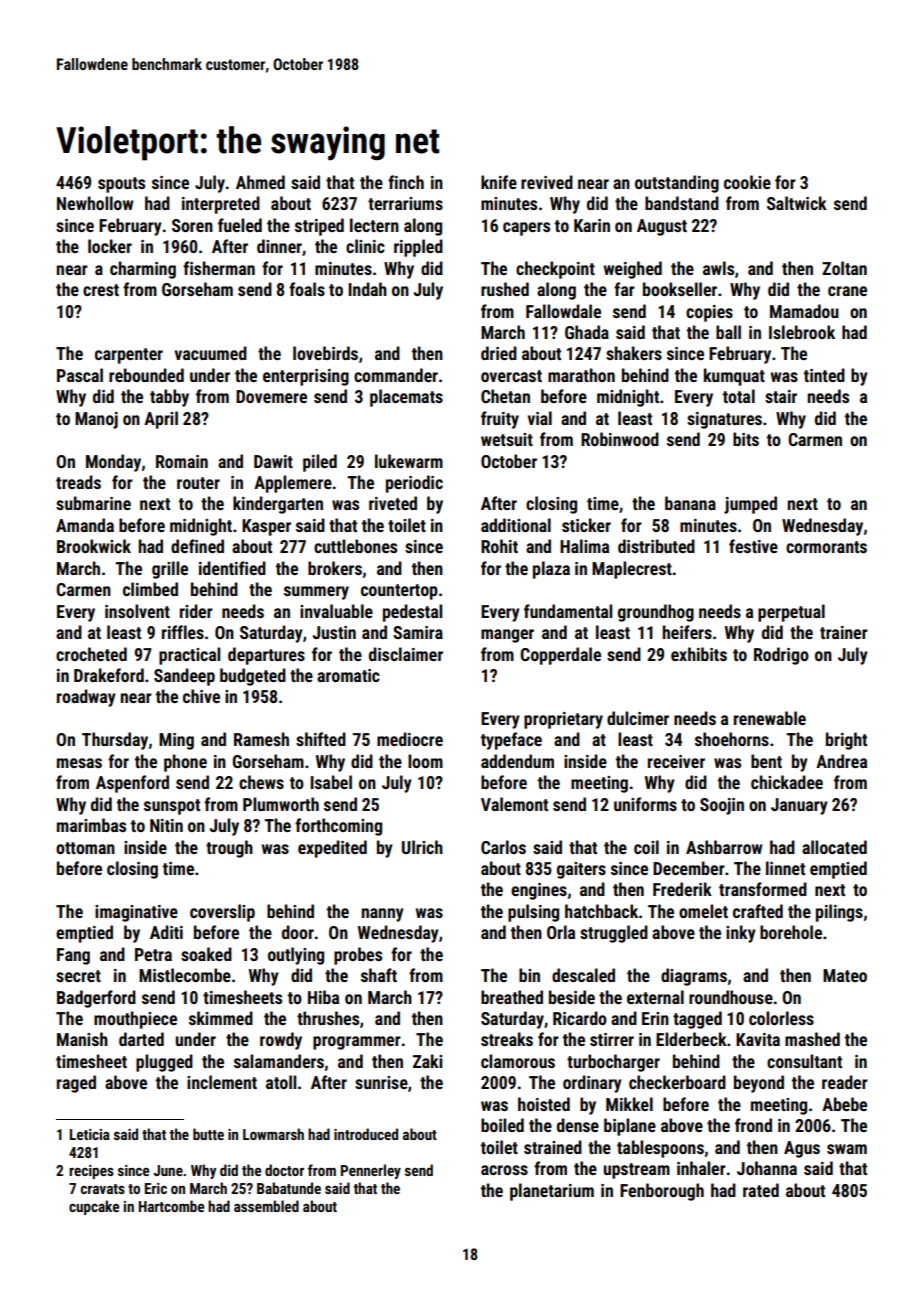 The width and height of the screenshot is (924, 1308). What do you see at coordinates (703, 911) in the screenshot?
I see `omelet` at bounding box center [703, 911].
